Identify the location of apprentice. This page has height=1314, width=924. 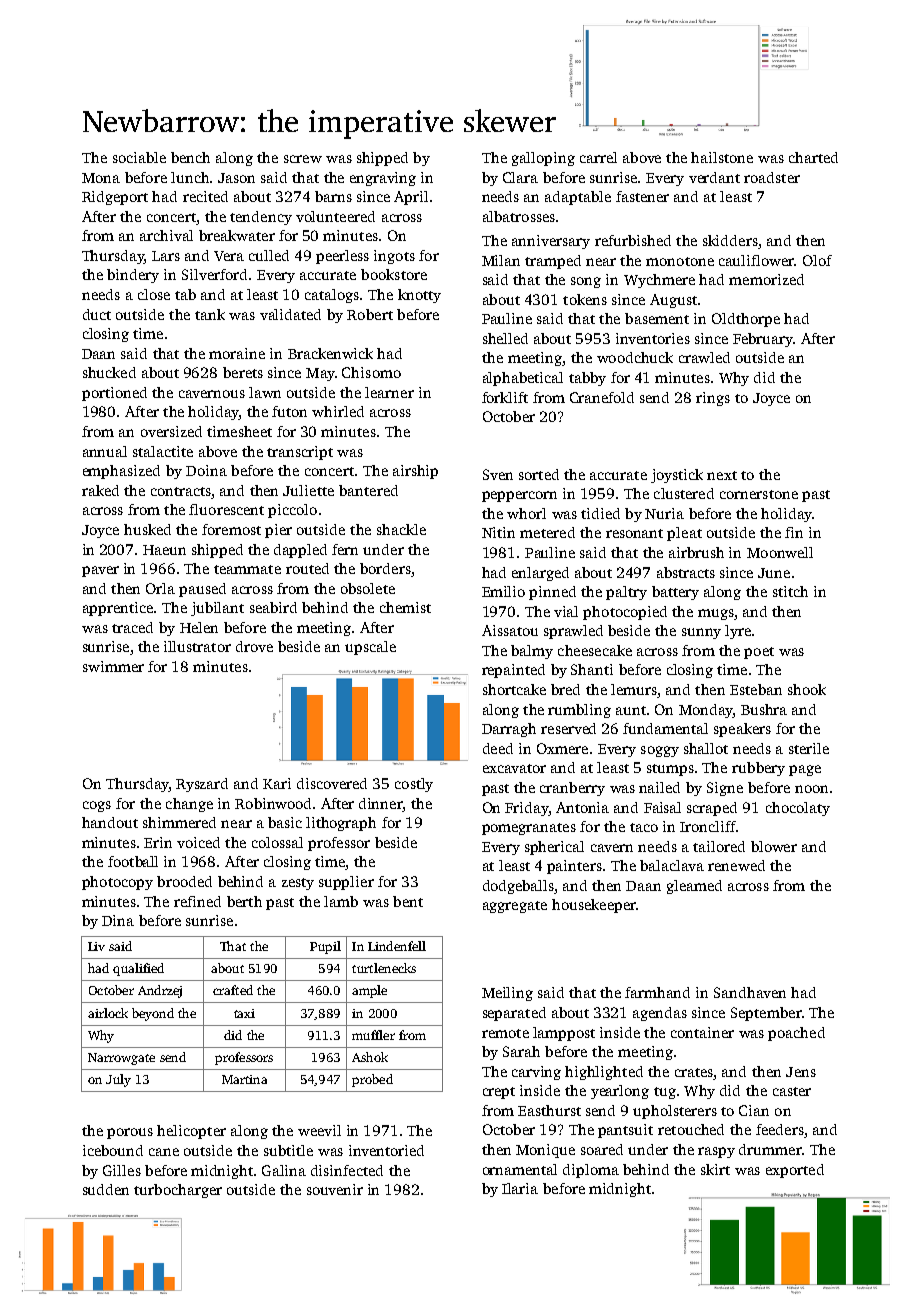
(118, 609).
